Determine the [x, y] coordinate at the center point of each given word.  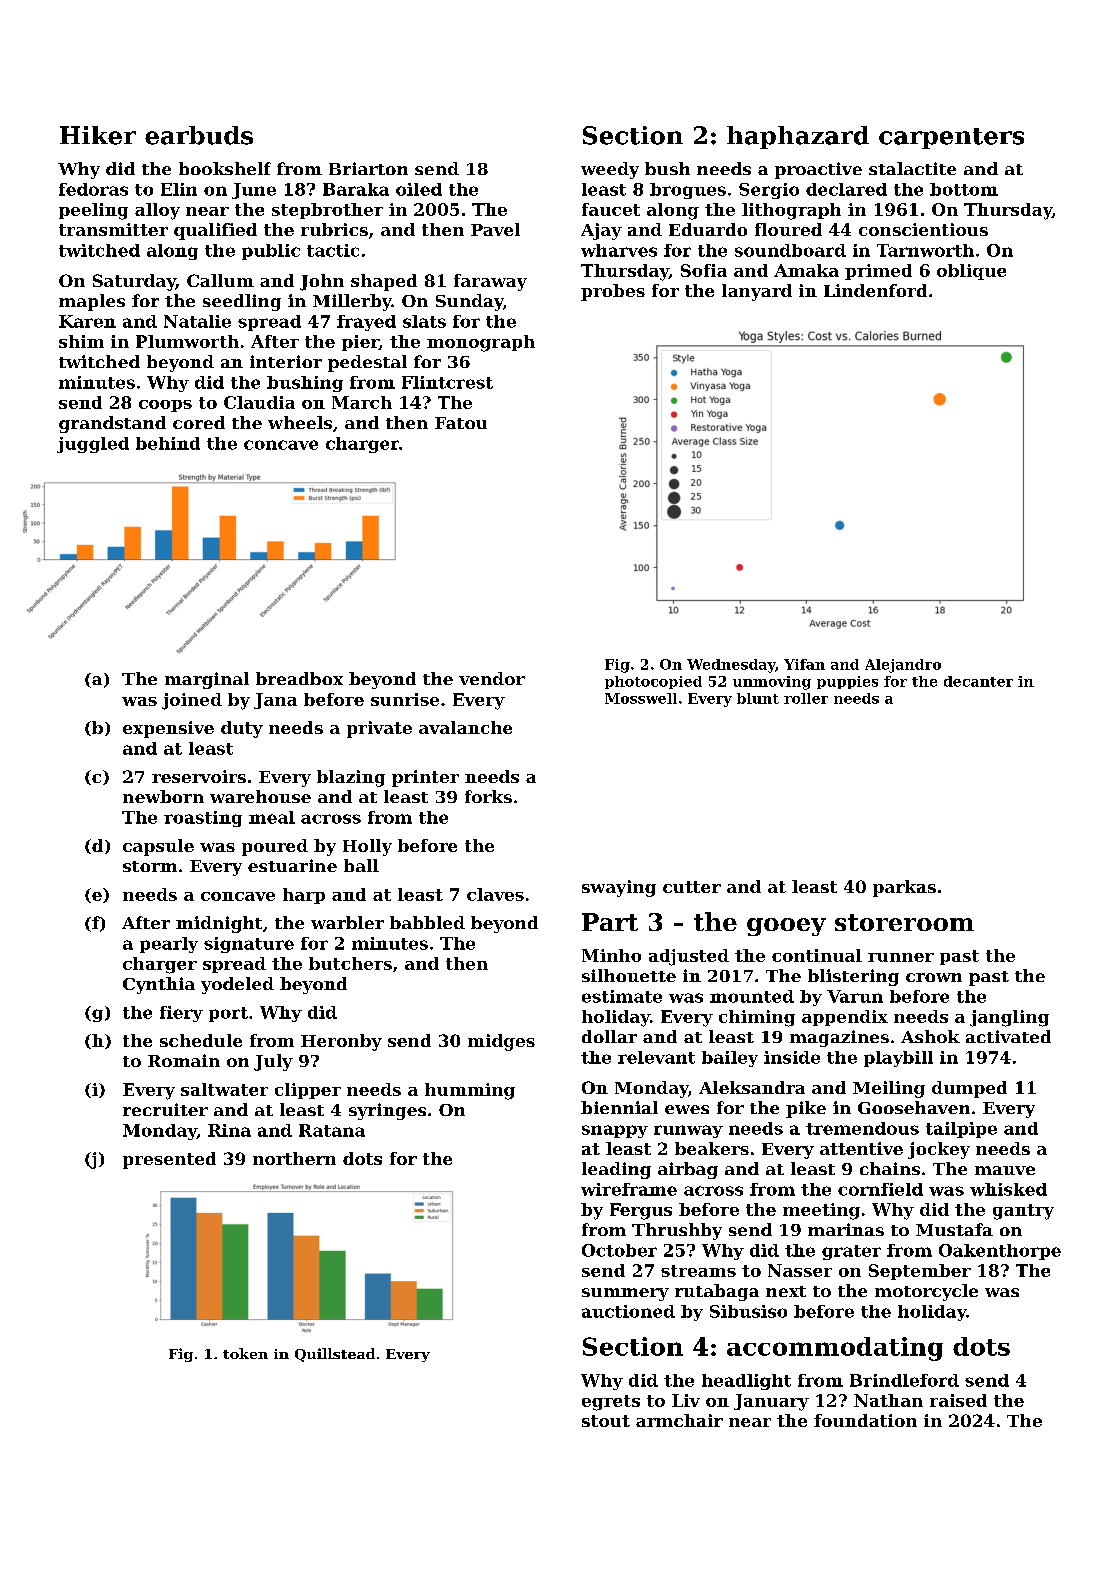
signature [249, 945]
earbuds [199, 135]
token [245, 1353]
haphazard [798, 137]
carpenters [951, 138]
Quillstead [335, 1355]
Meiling [889, 1089]
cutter [692, 887]
